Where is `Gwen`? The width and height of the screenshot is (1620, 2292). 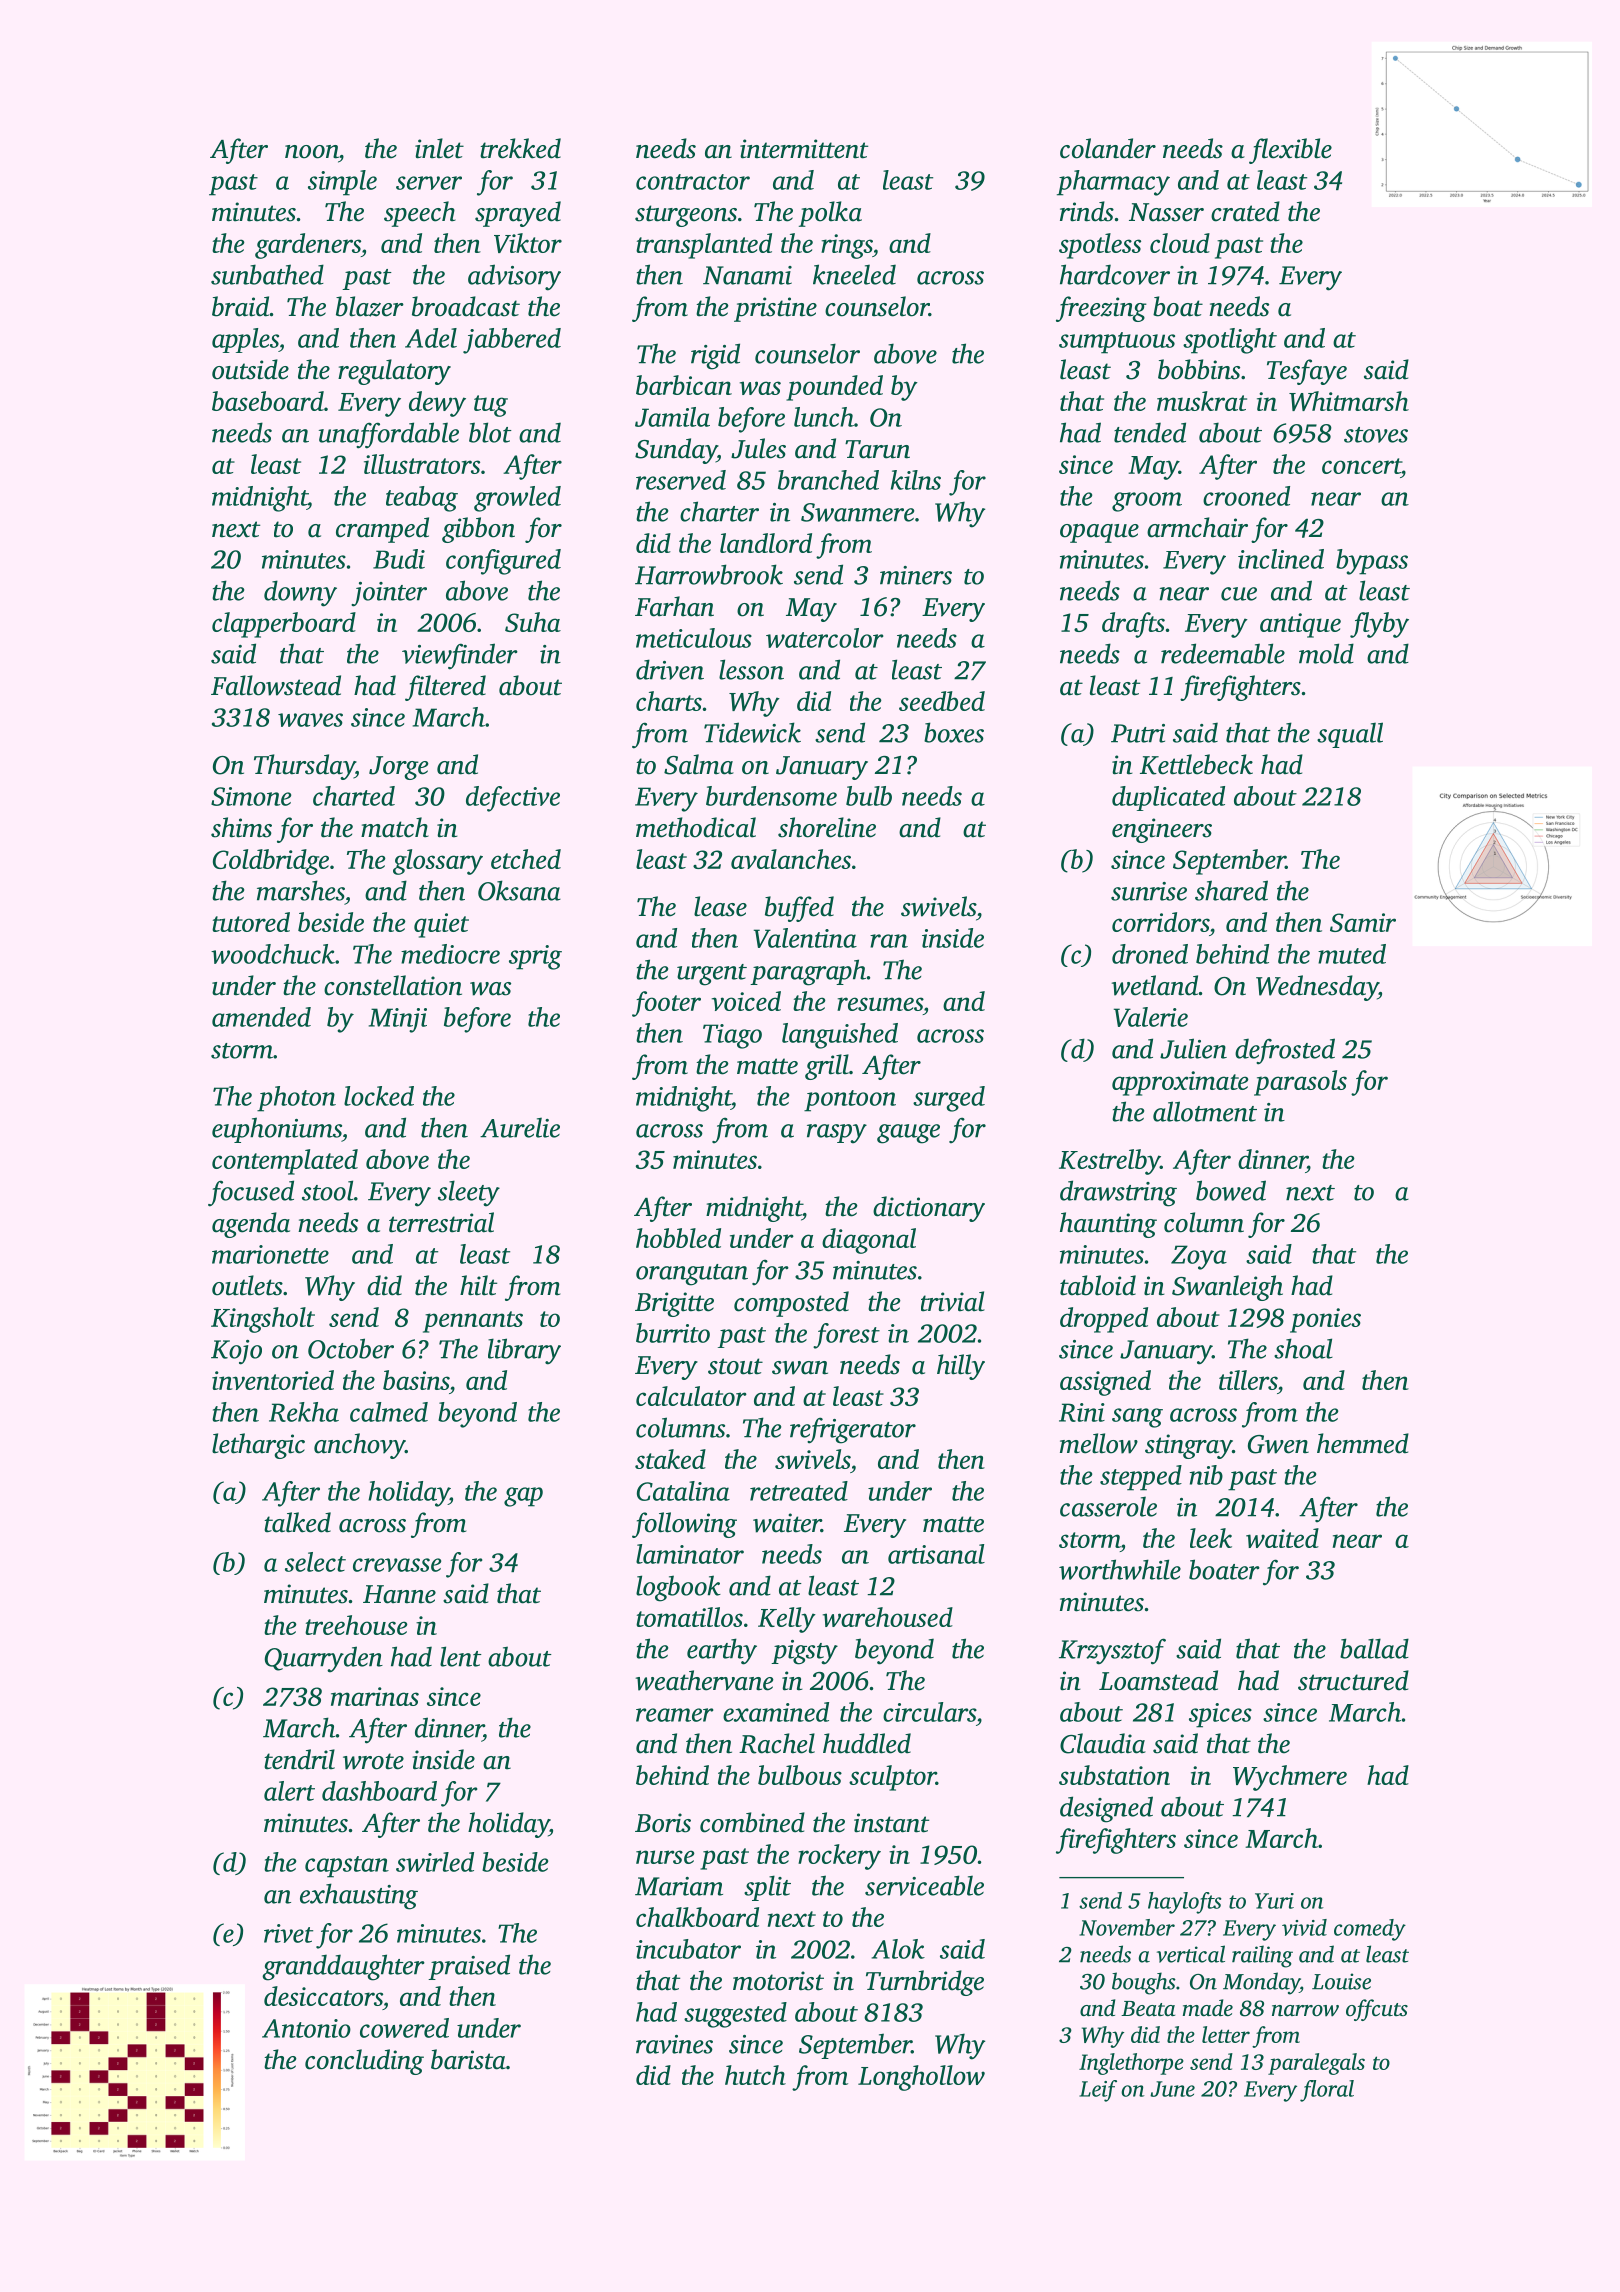 Gwen is located at coordinates (1278, 1444).
